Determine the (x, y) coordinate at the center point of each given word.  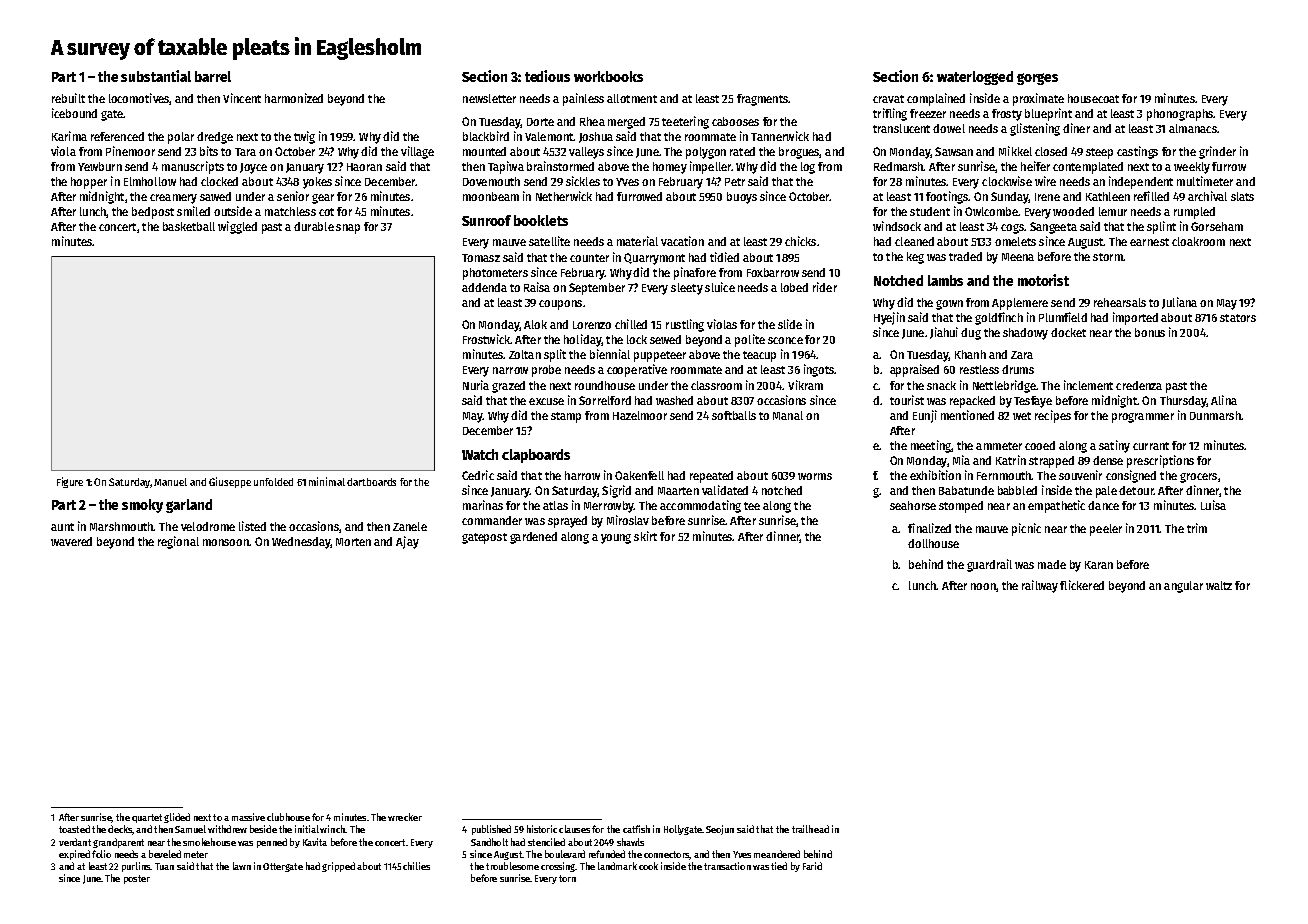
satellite (549, 241)
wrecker (405, 817)
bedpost (153, 213)
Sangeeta (1053, 228)
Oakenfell (639, 475)
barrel (213, 76)
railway (1040, 586)
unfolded (273, 482)
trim (1197, 528)
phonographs (1180, 115)
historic (542, 829)
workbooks (608, 76)
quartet (147, 818)
